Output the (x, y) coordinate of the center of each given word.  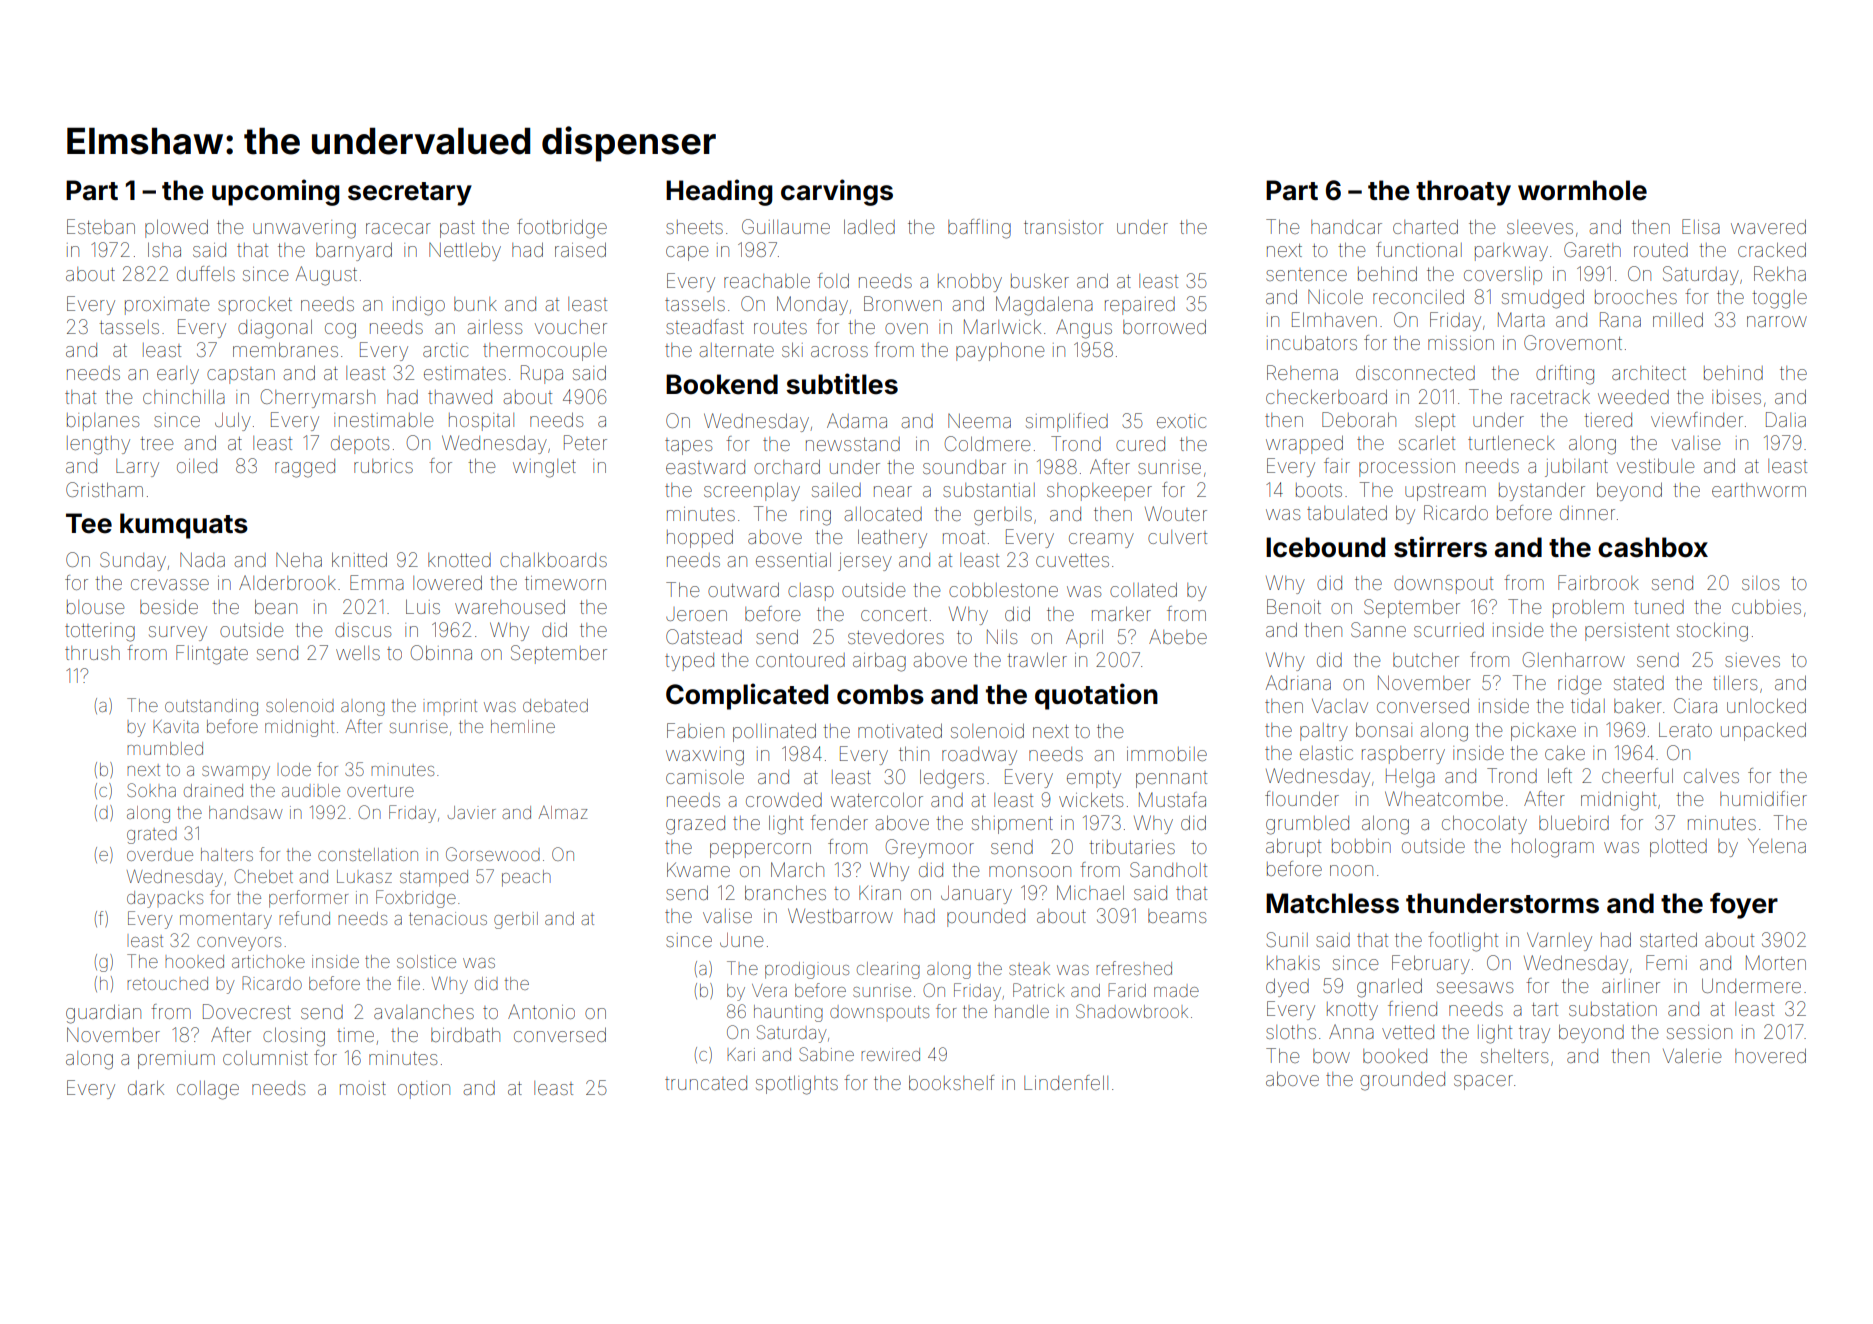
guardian (103, 1014)
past (457, 229)
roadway (979, 756)
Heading (719, 192)
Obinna (441, 652)
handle (1022, 1011)
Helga (1410, 778)
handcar (1346, 227)
